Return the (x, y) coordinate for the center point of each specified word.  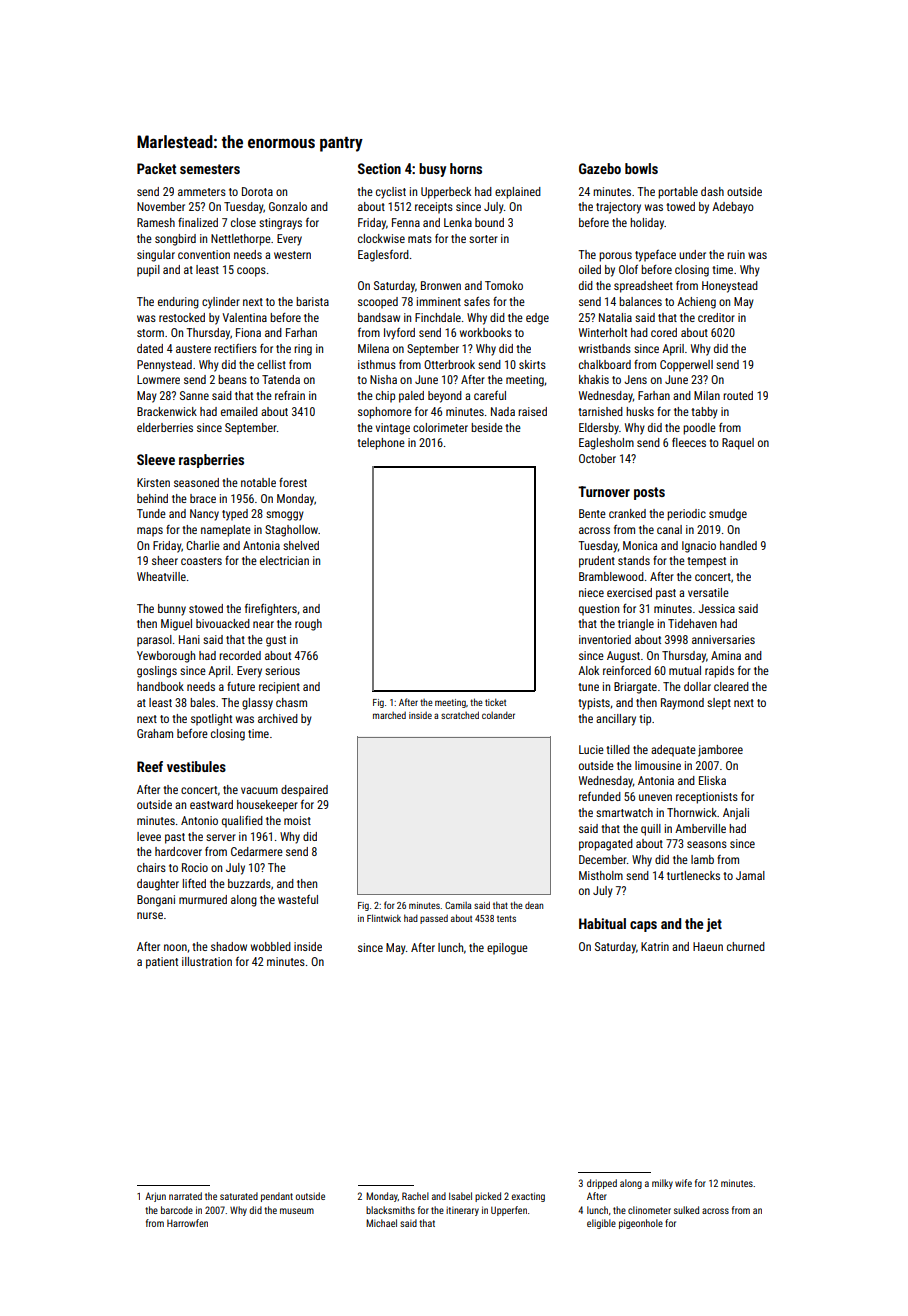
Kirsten (153, 482)
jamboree (720, 751)
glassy (257, 704)
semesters (210, 169)
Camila (458, 905)
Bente (592, 513)
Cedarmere (257, 851)
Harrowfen (187, 1223)
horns (466, 168)
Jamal (750, 875)
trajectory (618, 208)
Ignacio (699, 547)
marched (389, 715)
